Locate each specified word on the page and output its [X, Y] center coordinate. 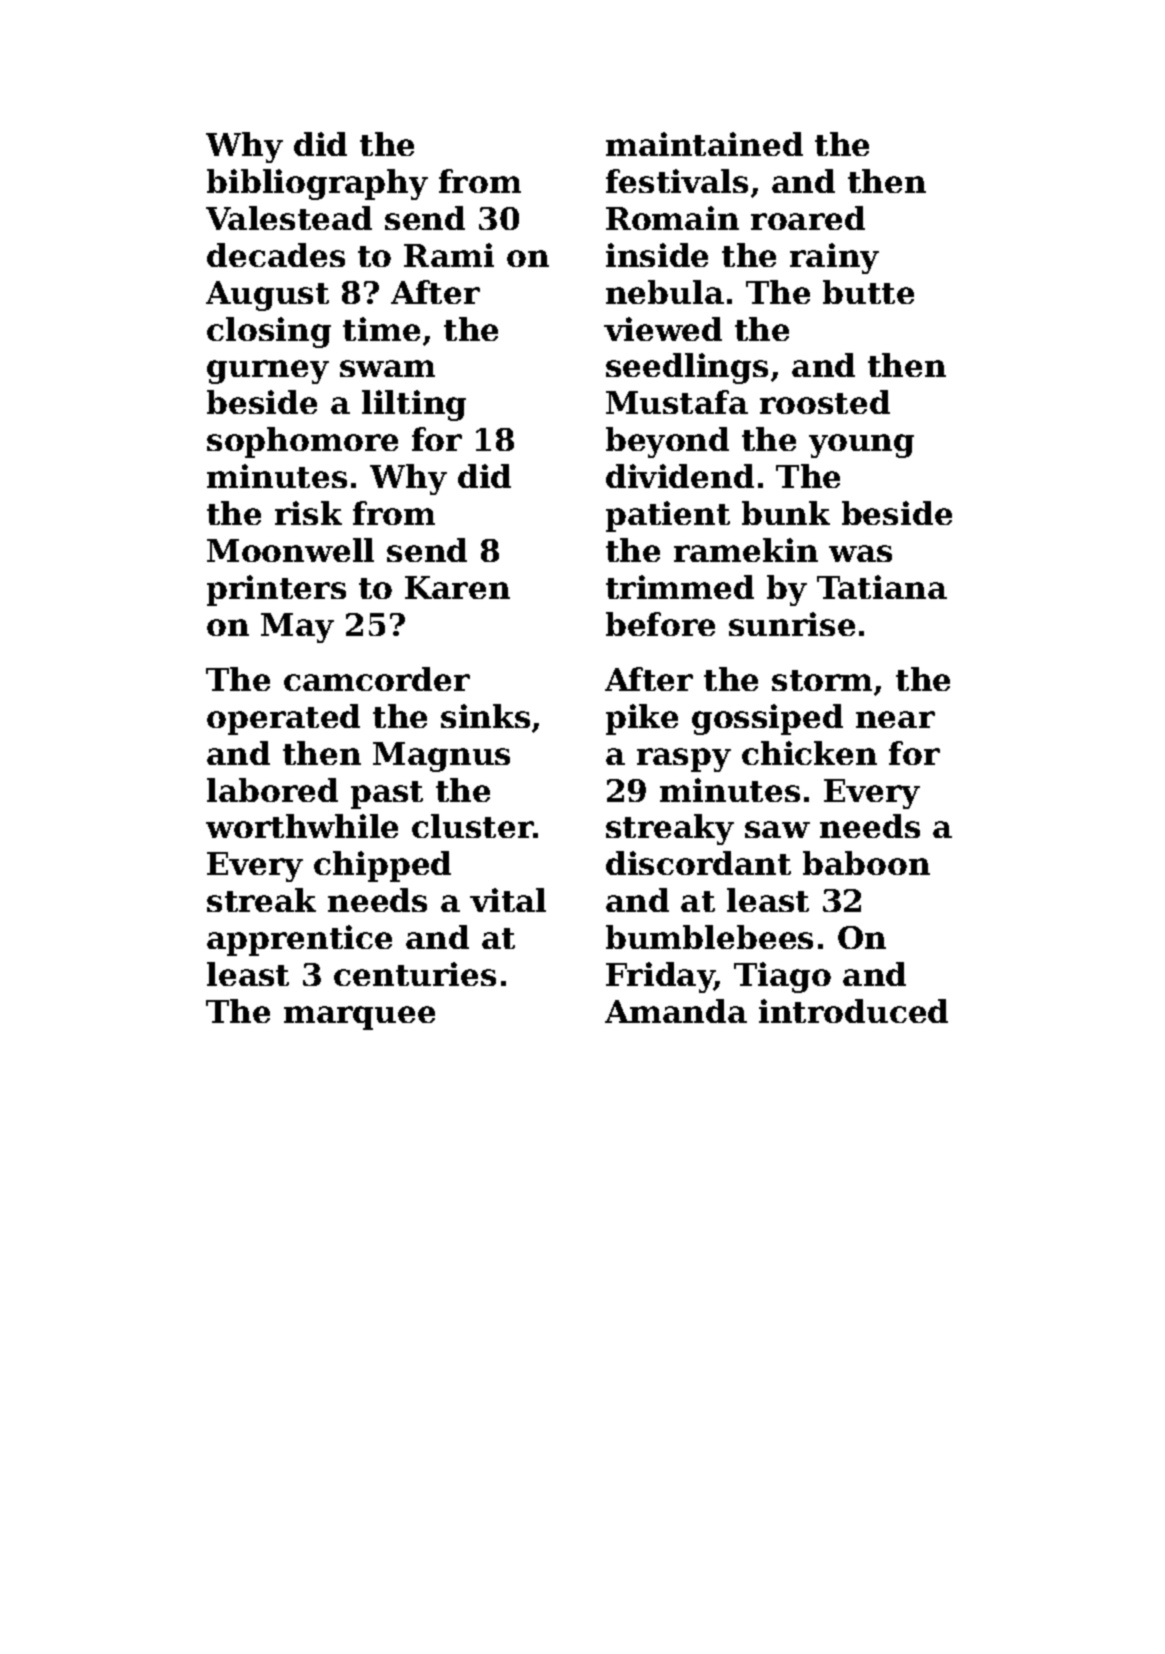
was [860, 553]
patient [668, 516]
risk [308, 513]
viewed [663, 329]
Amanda [676, 1011]
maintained [704, 144]
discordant [698, 863]
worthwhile [302, 826]
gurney [268, 372]
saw [777, 829]
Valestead [289, 218]
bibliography [317, 184]
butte [868, 292]
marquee [359, 1018]
